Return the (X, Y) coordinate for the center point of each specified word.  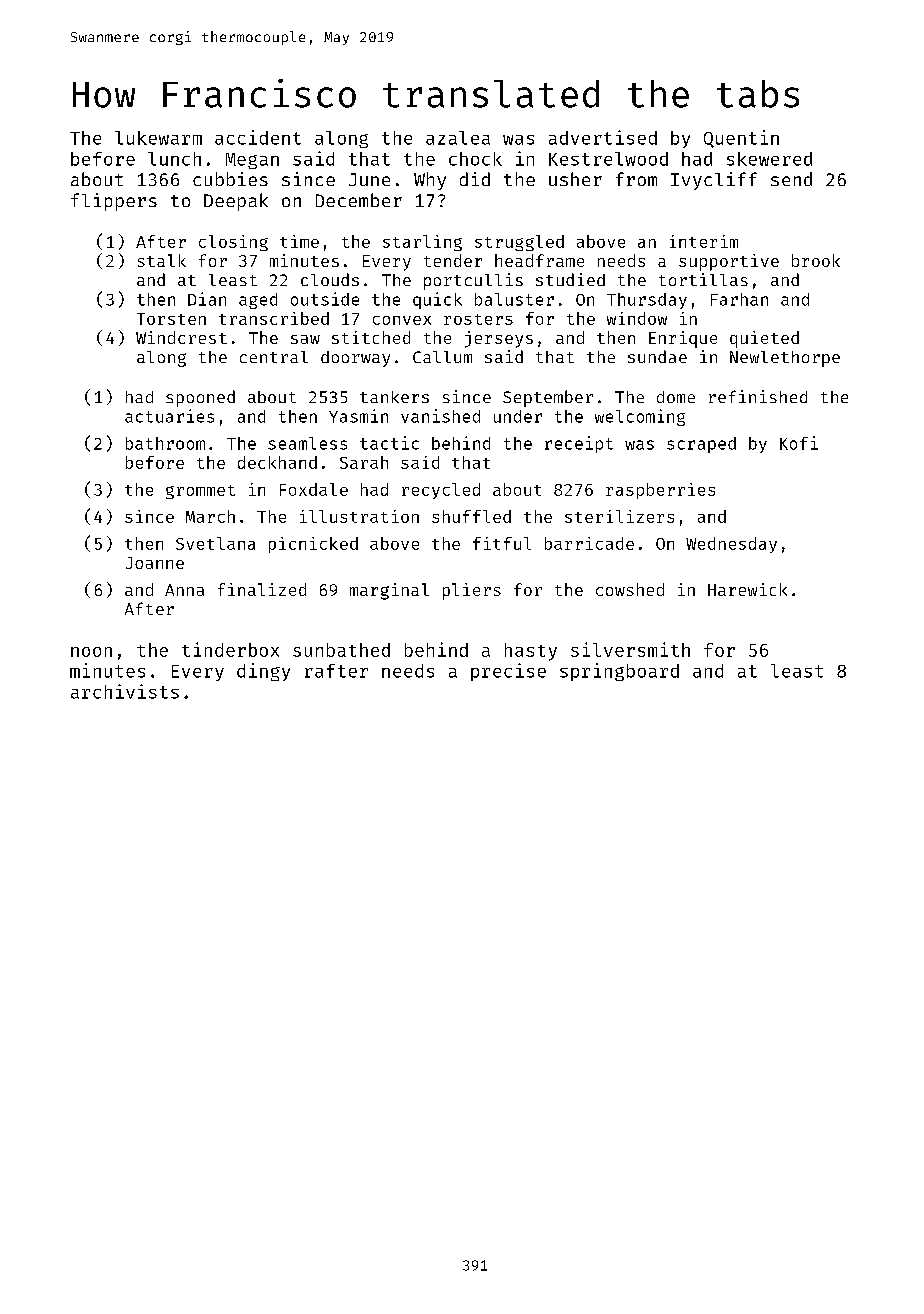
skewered (769, 159)
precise (508, 672)
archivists (125, 691)
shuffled (471, 516)
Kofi (799, 443)
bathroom (165, 443)
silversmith (630, 649)
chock (475, 159)
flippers (114, 202)
